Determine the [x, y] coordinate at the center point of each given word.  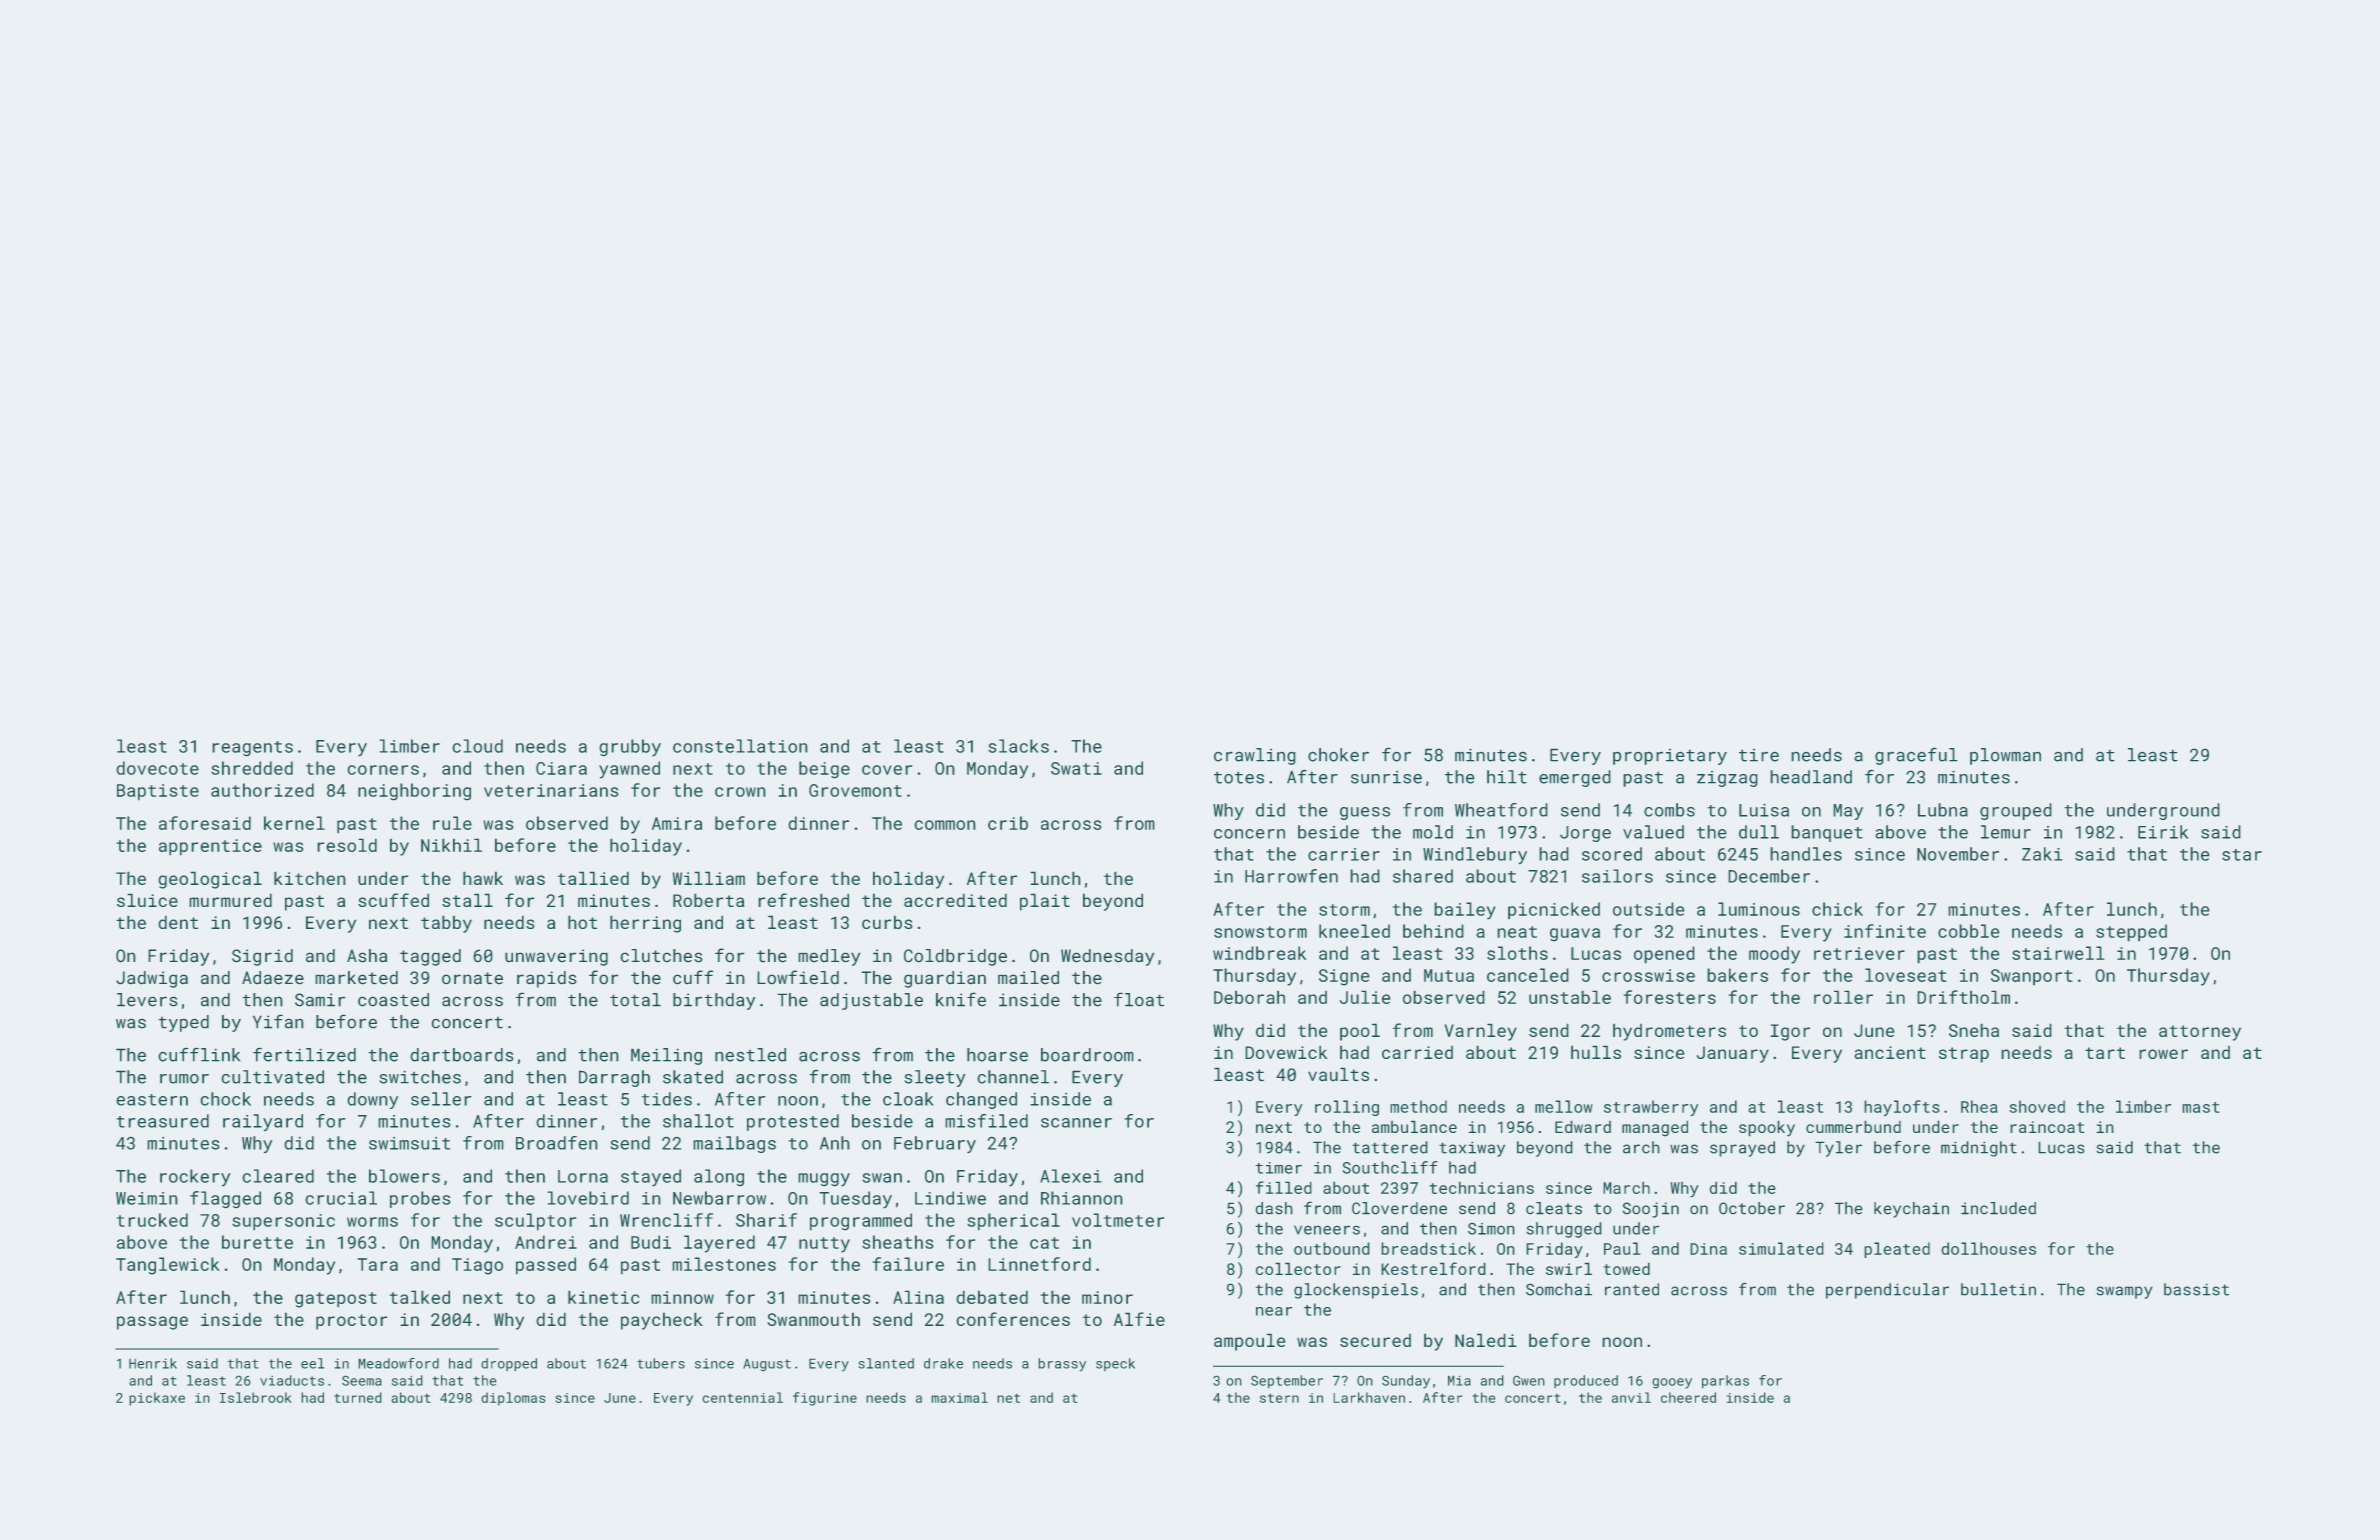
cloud [477, 746]
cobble [1969, 931]
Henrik [153, 1363]
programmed [861, 1222]
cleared [278, 1176]
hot [582, 922]
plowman [2005, 756]
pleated [1897, 1250]
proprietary [1670, 757]
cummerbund [1853, 1126]
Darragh [614, 1078]
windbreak [1259, 953]
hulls [1596, 1052]
